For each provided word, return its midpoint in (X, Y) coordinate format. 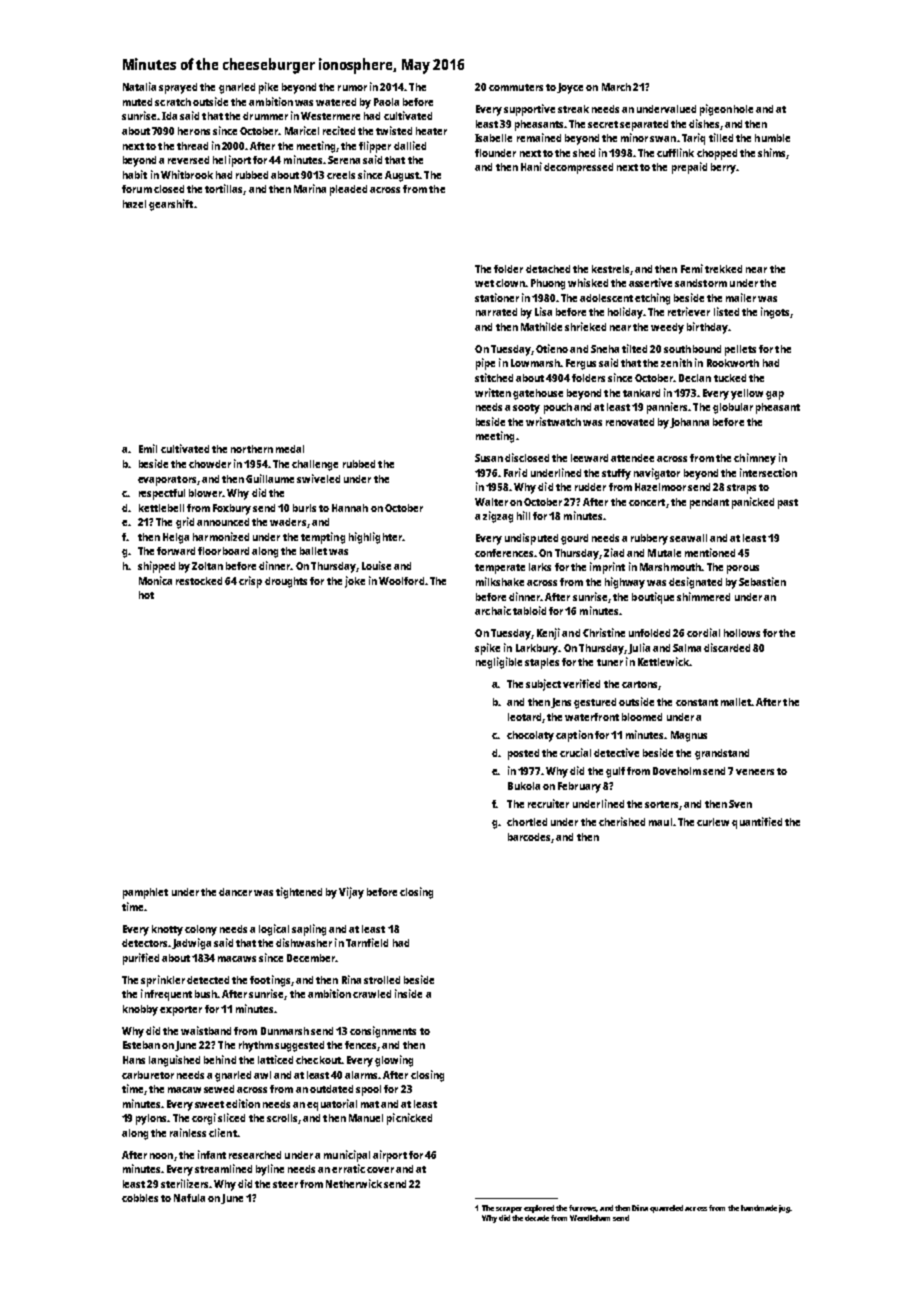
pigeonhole (726, 110)
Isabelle (493, 138)
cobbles (140, 1198)
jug (784, 1209)
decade (537, 1218)
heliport (232, 161)
